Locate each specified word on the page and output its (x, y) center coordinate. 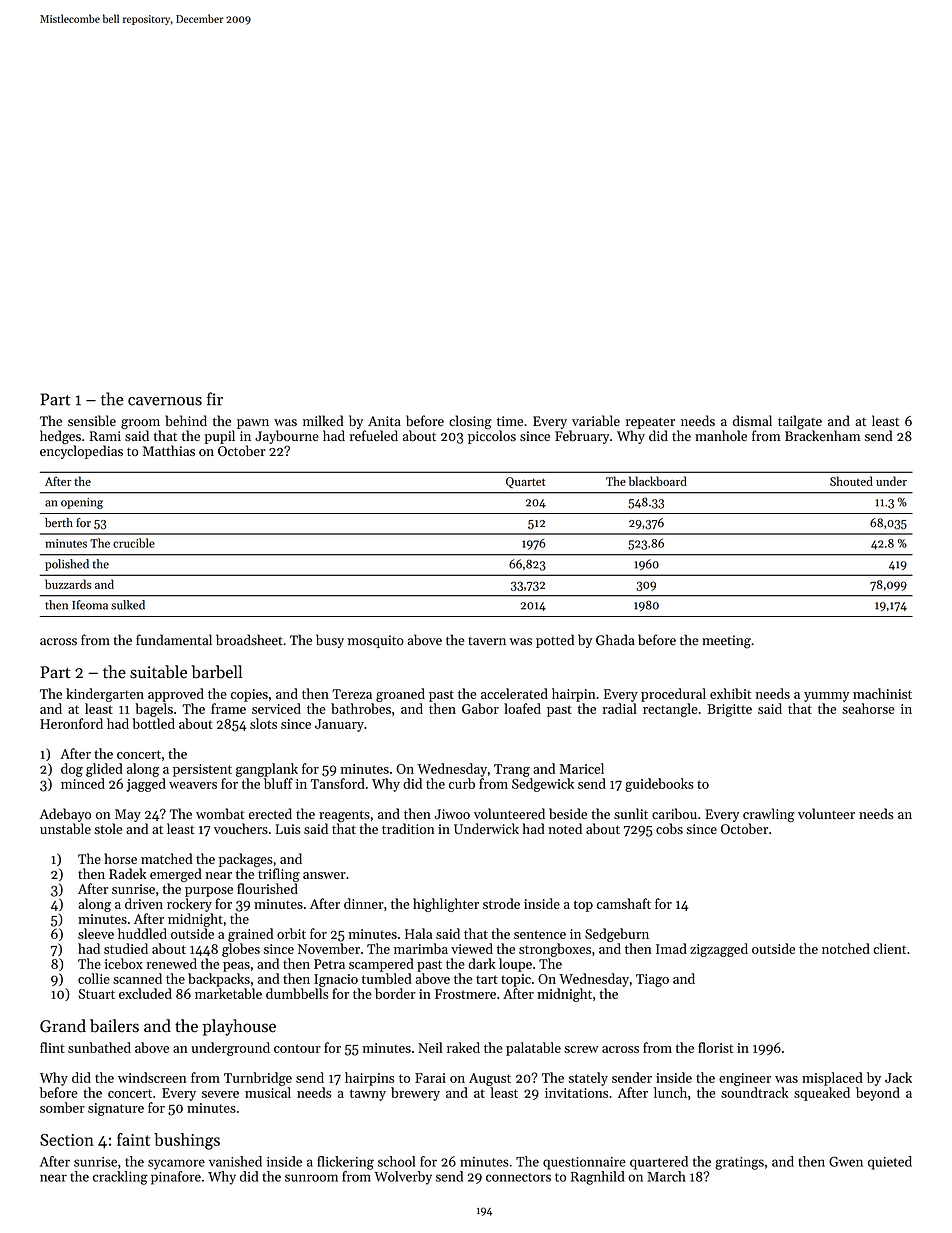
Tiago (652, 980)
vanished (235, 1161)
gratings (739, 1163)
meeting (726, 642)
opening (82, 503)
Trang (512, 770)
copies (249, 695)
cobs (669, 828)
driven (144, 903)
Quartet (526, 482)
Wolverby (403, 1178)
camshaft (624, 903)
